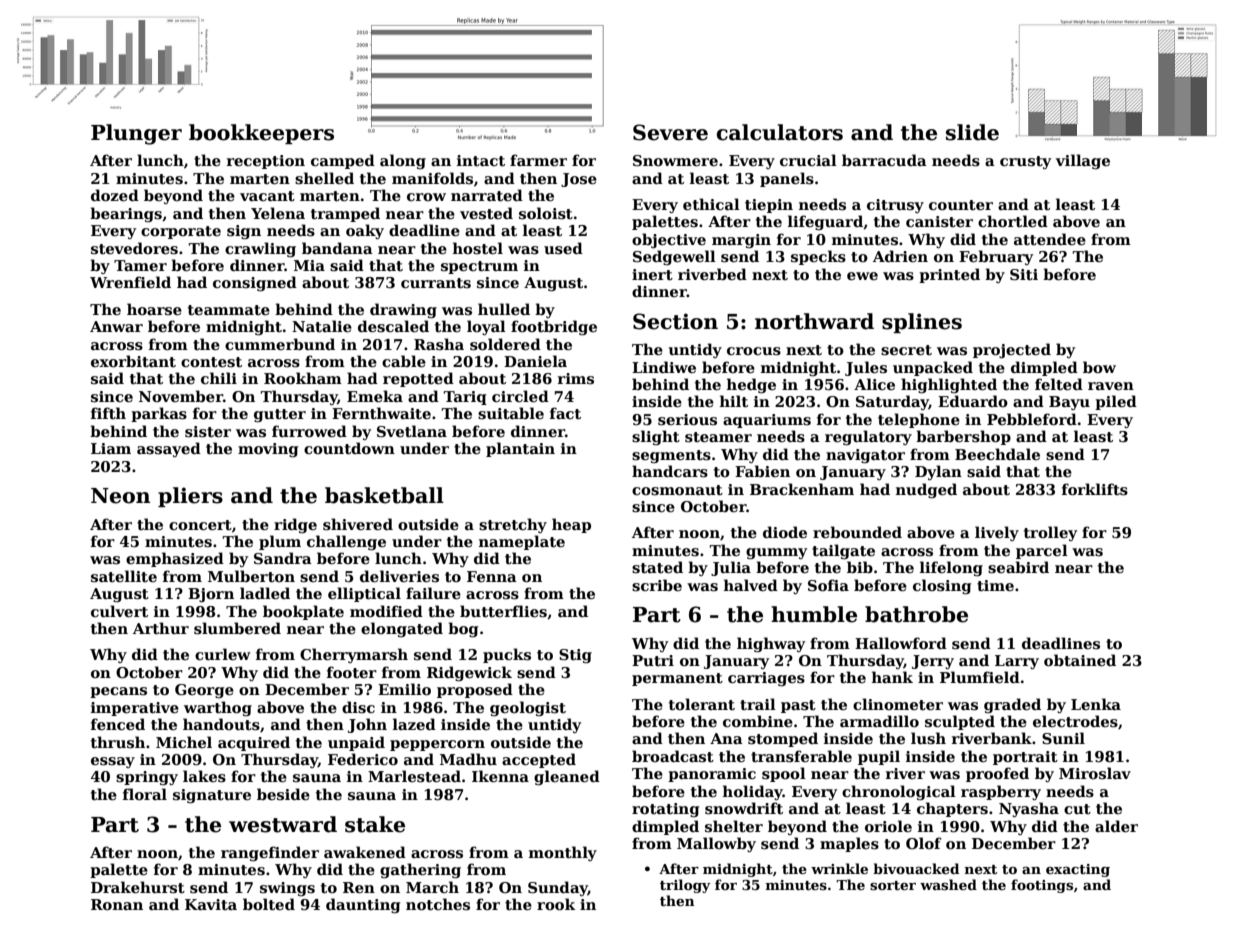 This image has width=1233, height=952. Describe the element at coordinates (504, 309) in the image. I see `hulled` at that location.
